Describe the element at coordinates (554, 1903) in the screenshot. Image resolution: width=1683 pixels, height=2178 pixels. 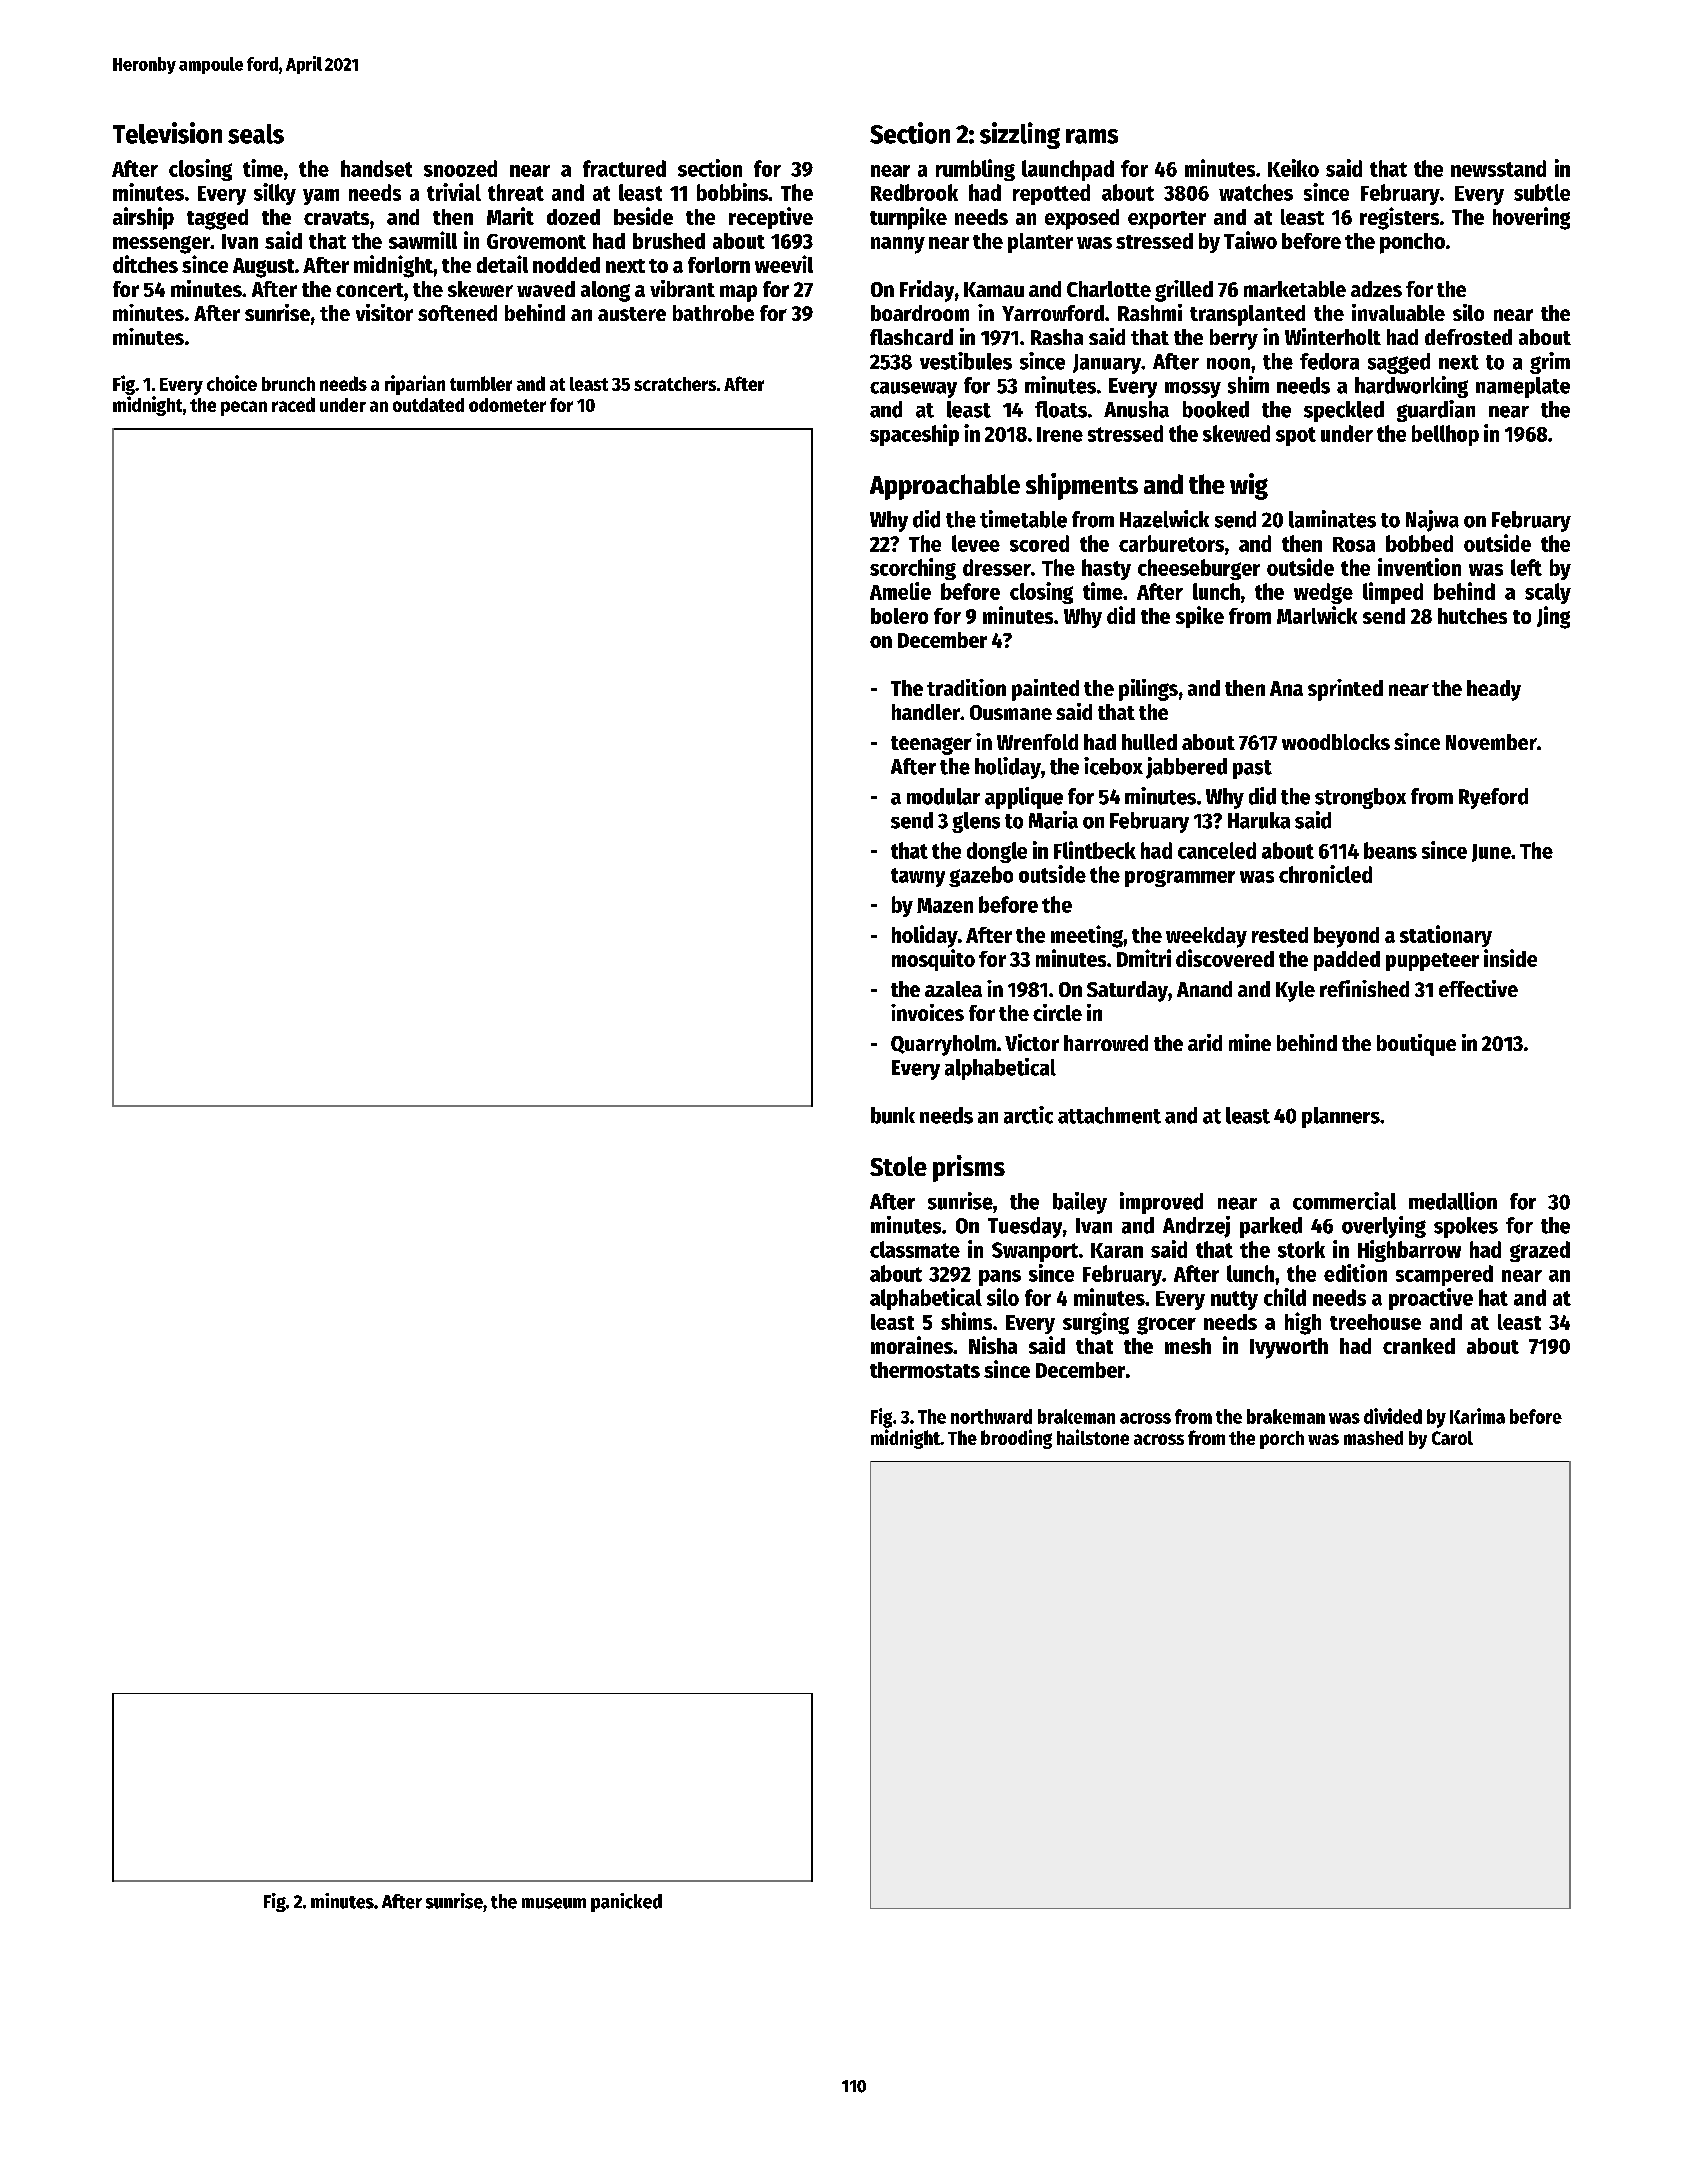
I see `museum` at that location.
